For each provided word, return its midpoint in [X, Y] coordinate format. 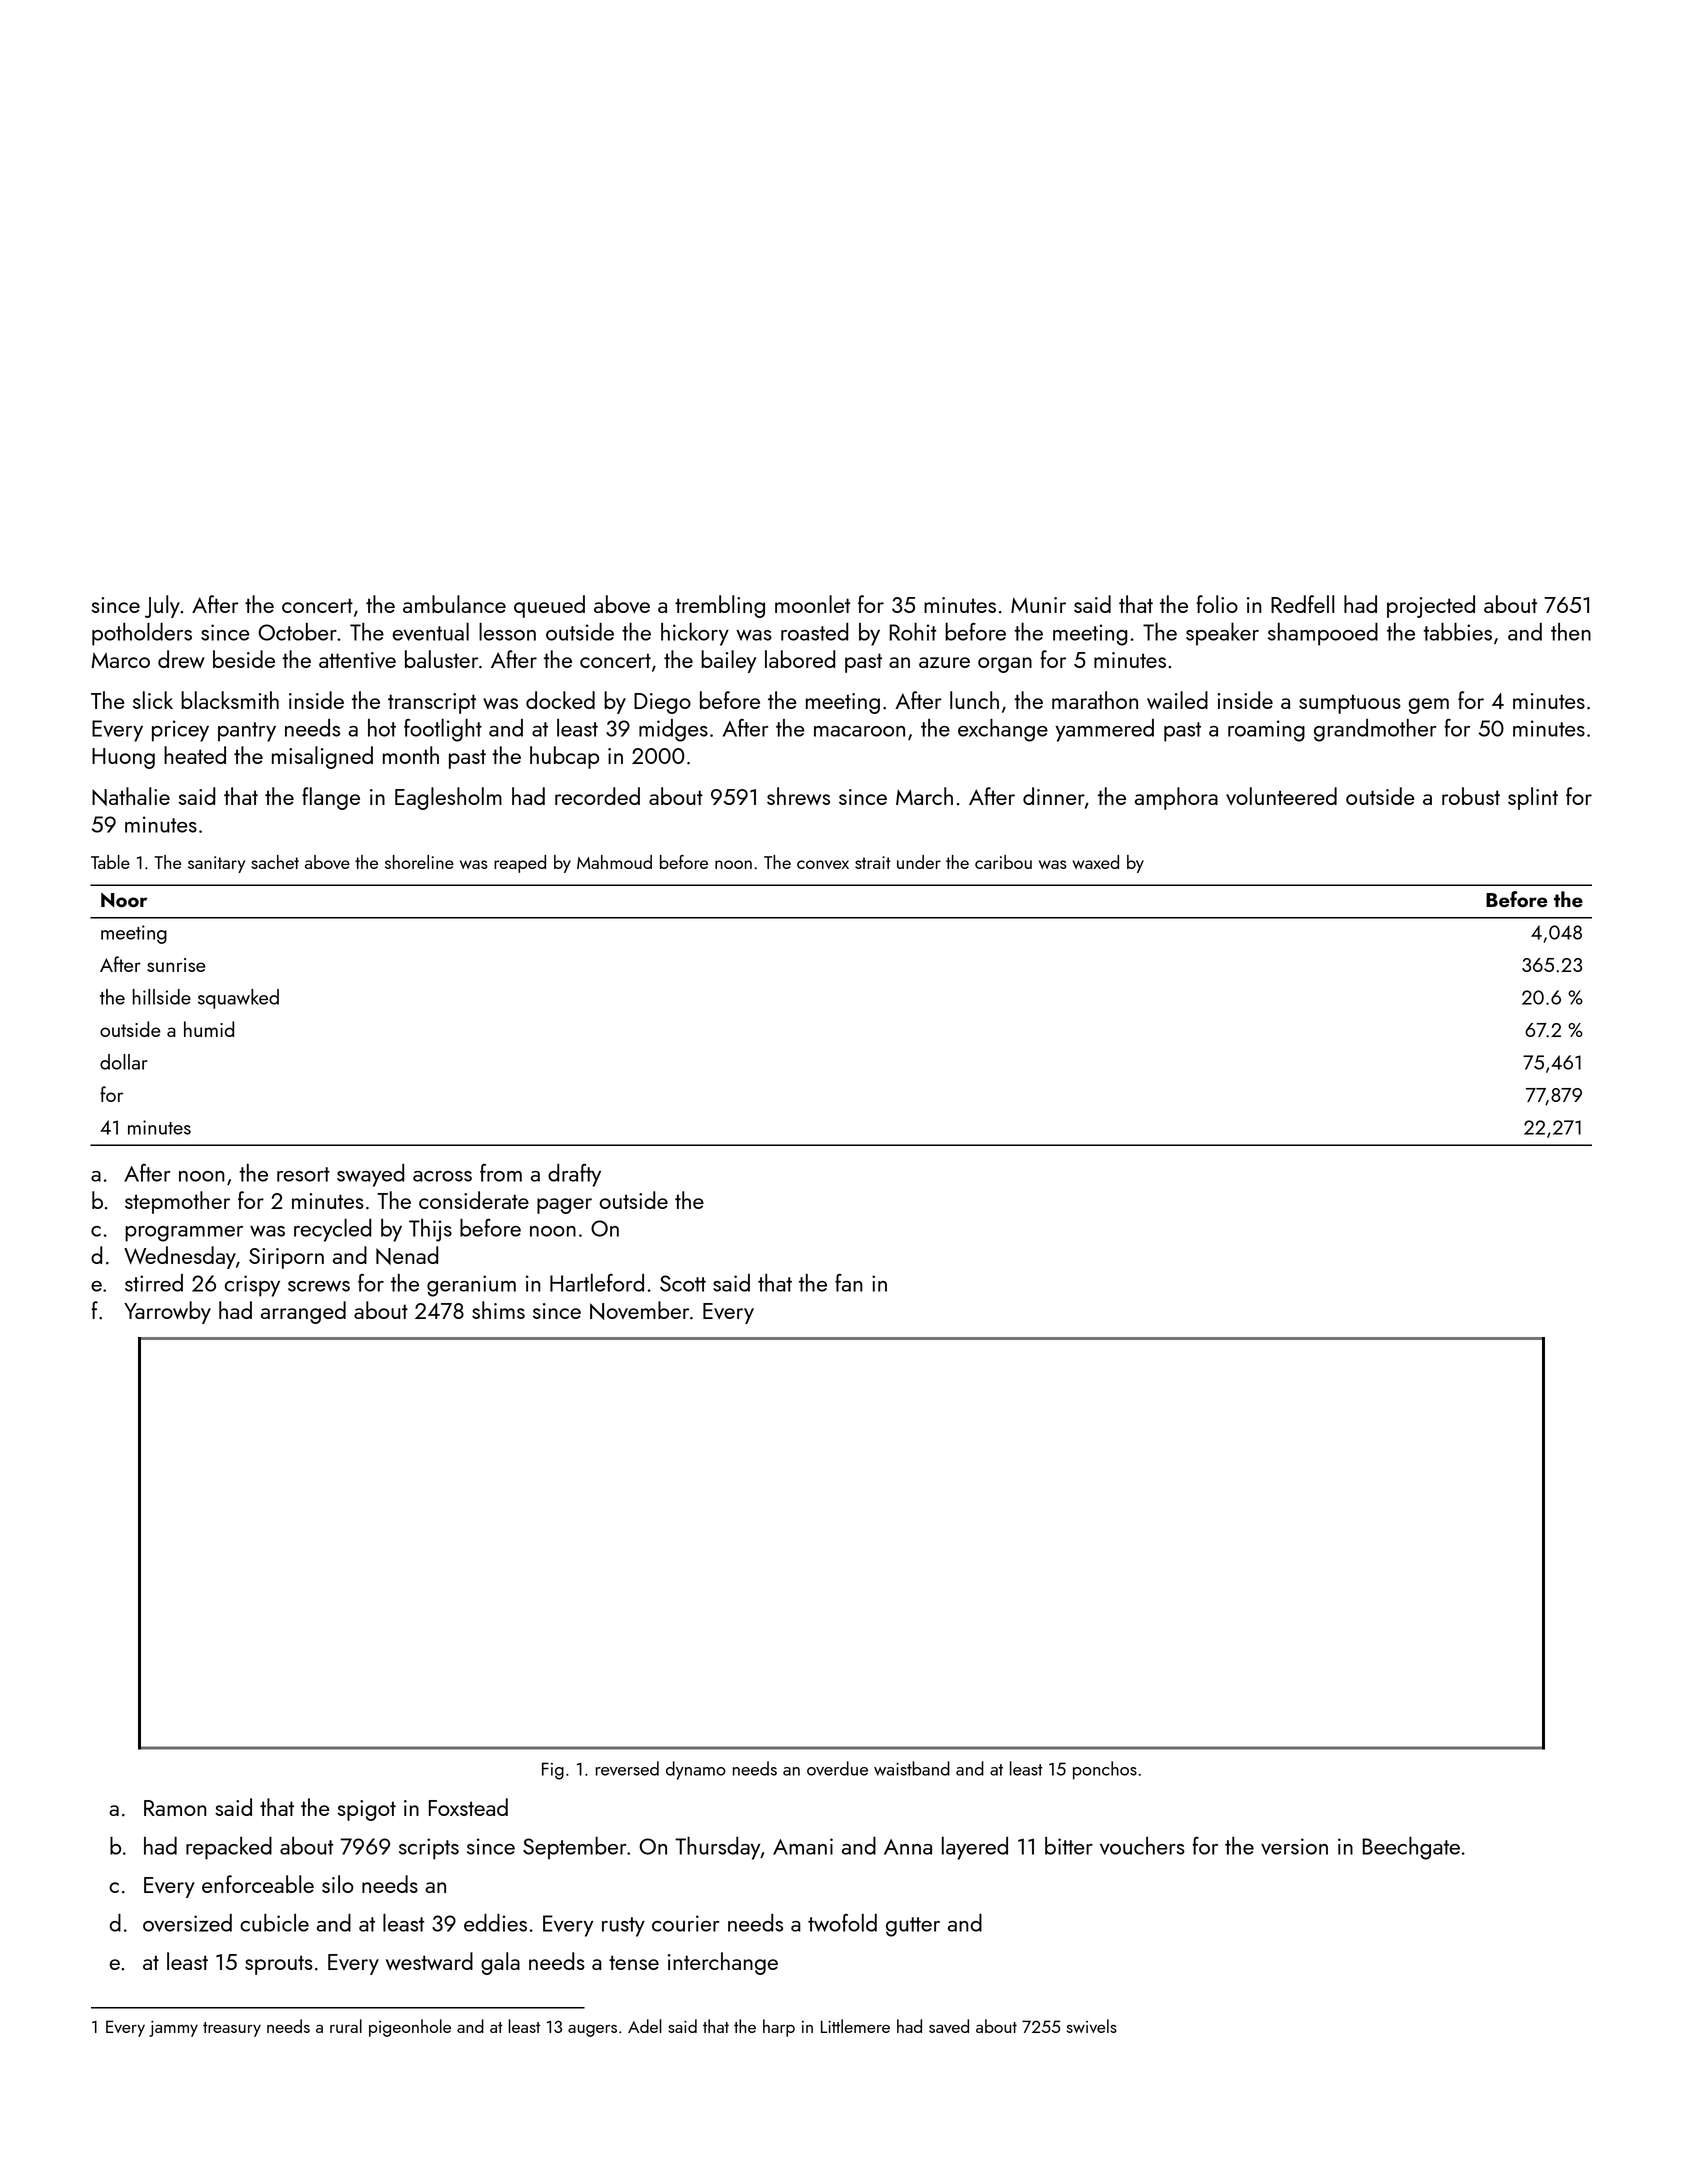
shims [498, 1310]
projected [1431, 606]
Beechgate [1411, 1848]
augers [592, 2030]
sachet [275, 862]
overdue [837, 1768]
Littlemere [855, 2026]
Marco [121, 660]
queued [549, 606]
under [919, 862]
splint [1533, 798]
